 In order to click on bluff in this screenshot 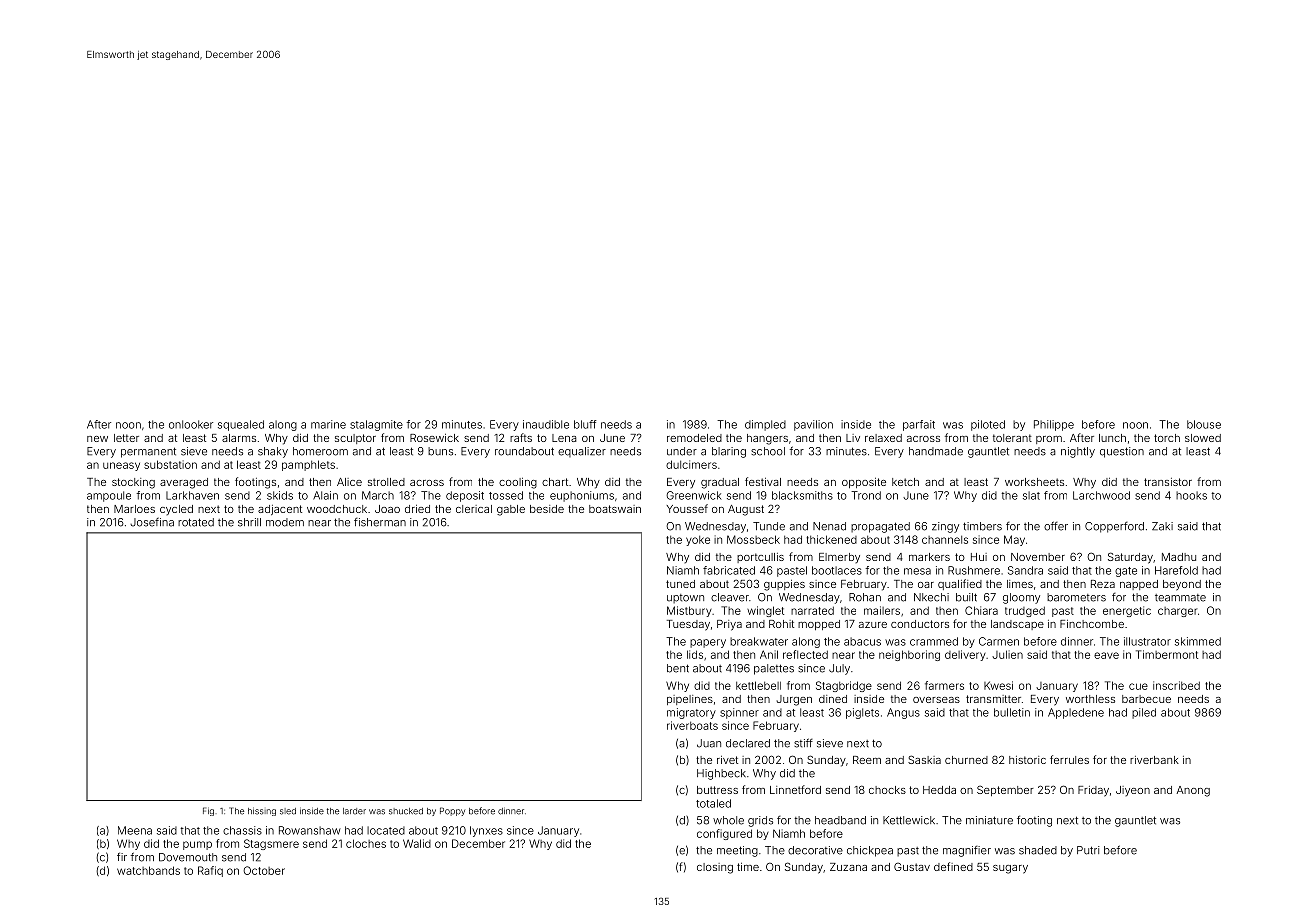, I will do `click(585, 424)`.
